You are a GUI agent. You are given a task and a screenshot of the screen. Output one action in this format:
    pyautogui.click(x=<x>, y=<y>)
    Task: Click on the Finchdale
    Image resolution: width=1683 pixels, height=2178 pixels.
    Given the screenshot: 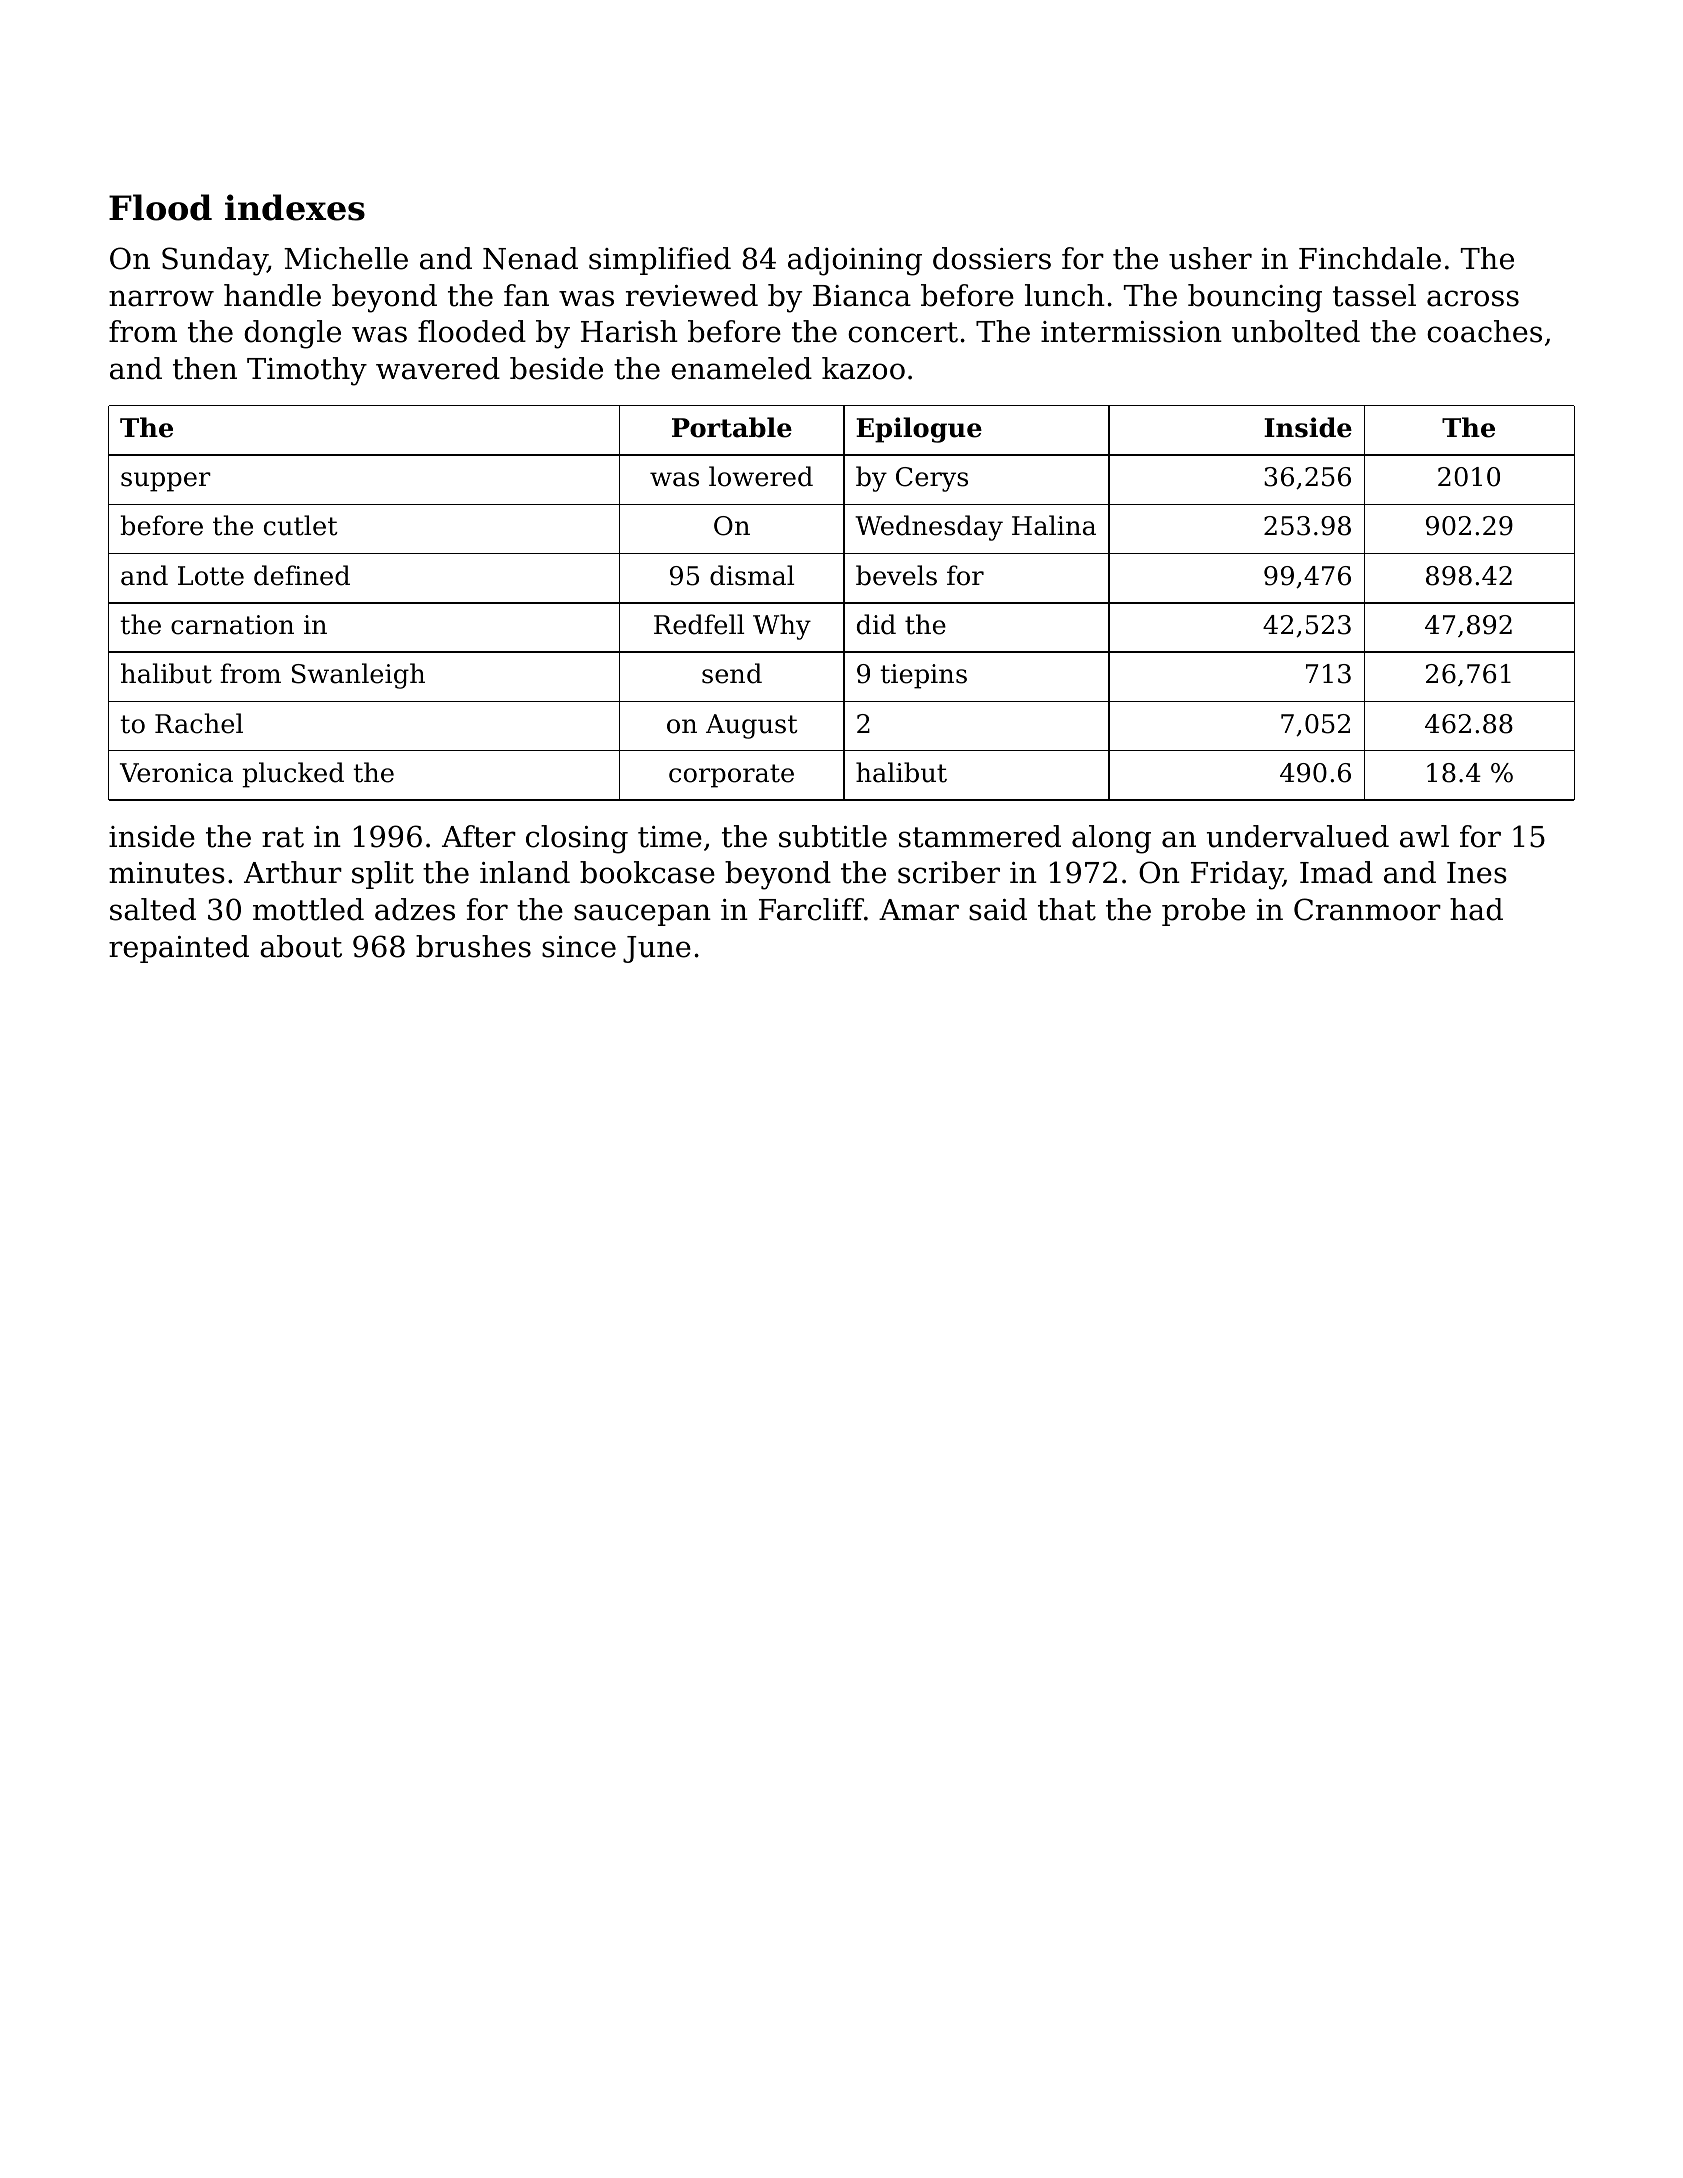 What is the action you would take?
    pyautogui.click(x=1370, y=258)
